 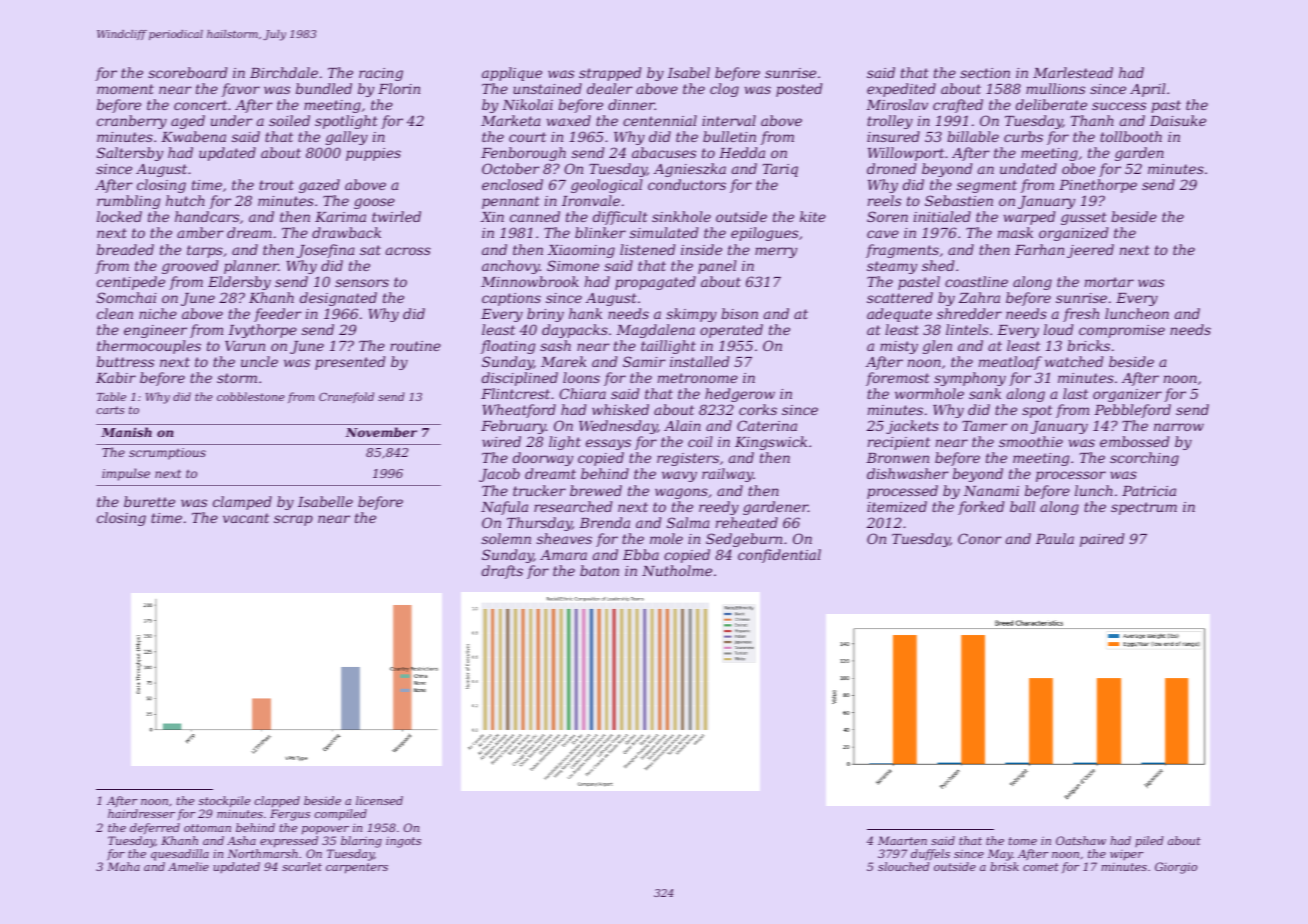 What do you see at coordinates (246, 518) in the screenshot?
I see `vacant` at bounding box center [246, 518].
